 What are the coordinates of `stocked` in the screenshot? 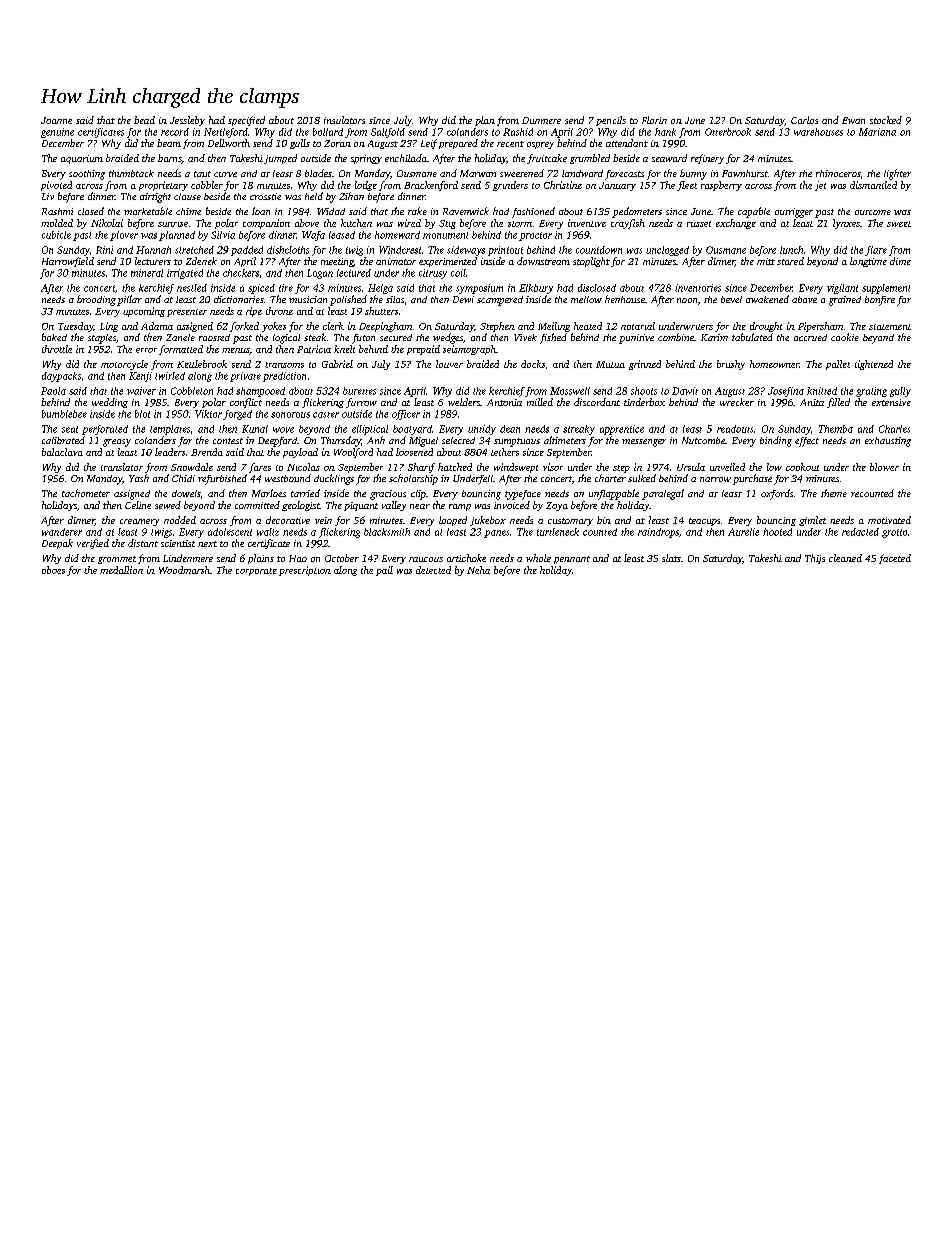 It's located at (886, 120).
